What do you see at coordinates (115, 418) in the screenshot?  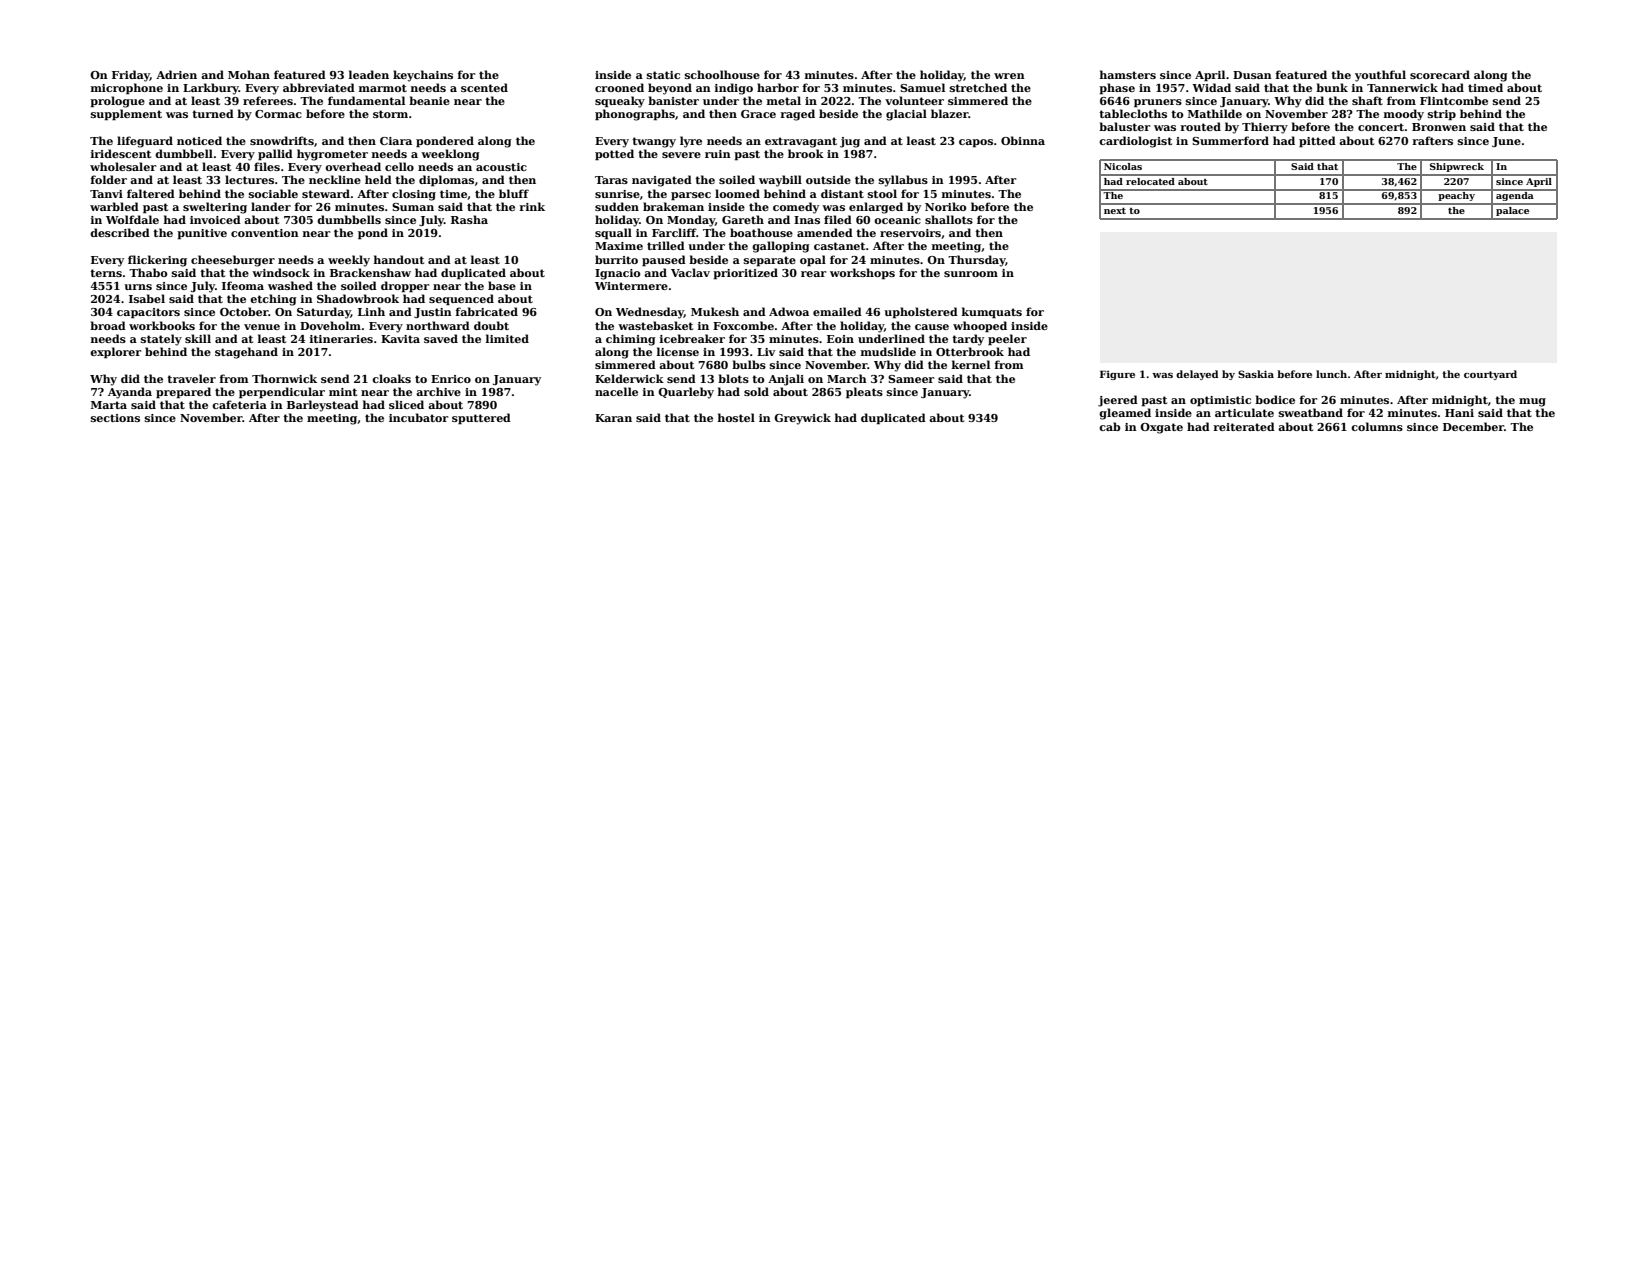 I see `sections` at bounding box center [115, 418].
